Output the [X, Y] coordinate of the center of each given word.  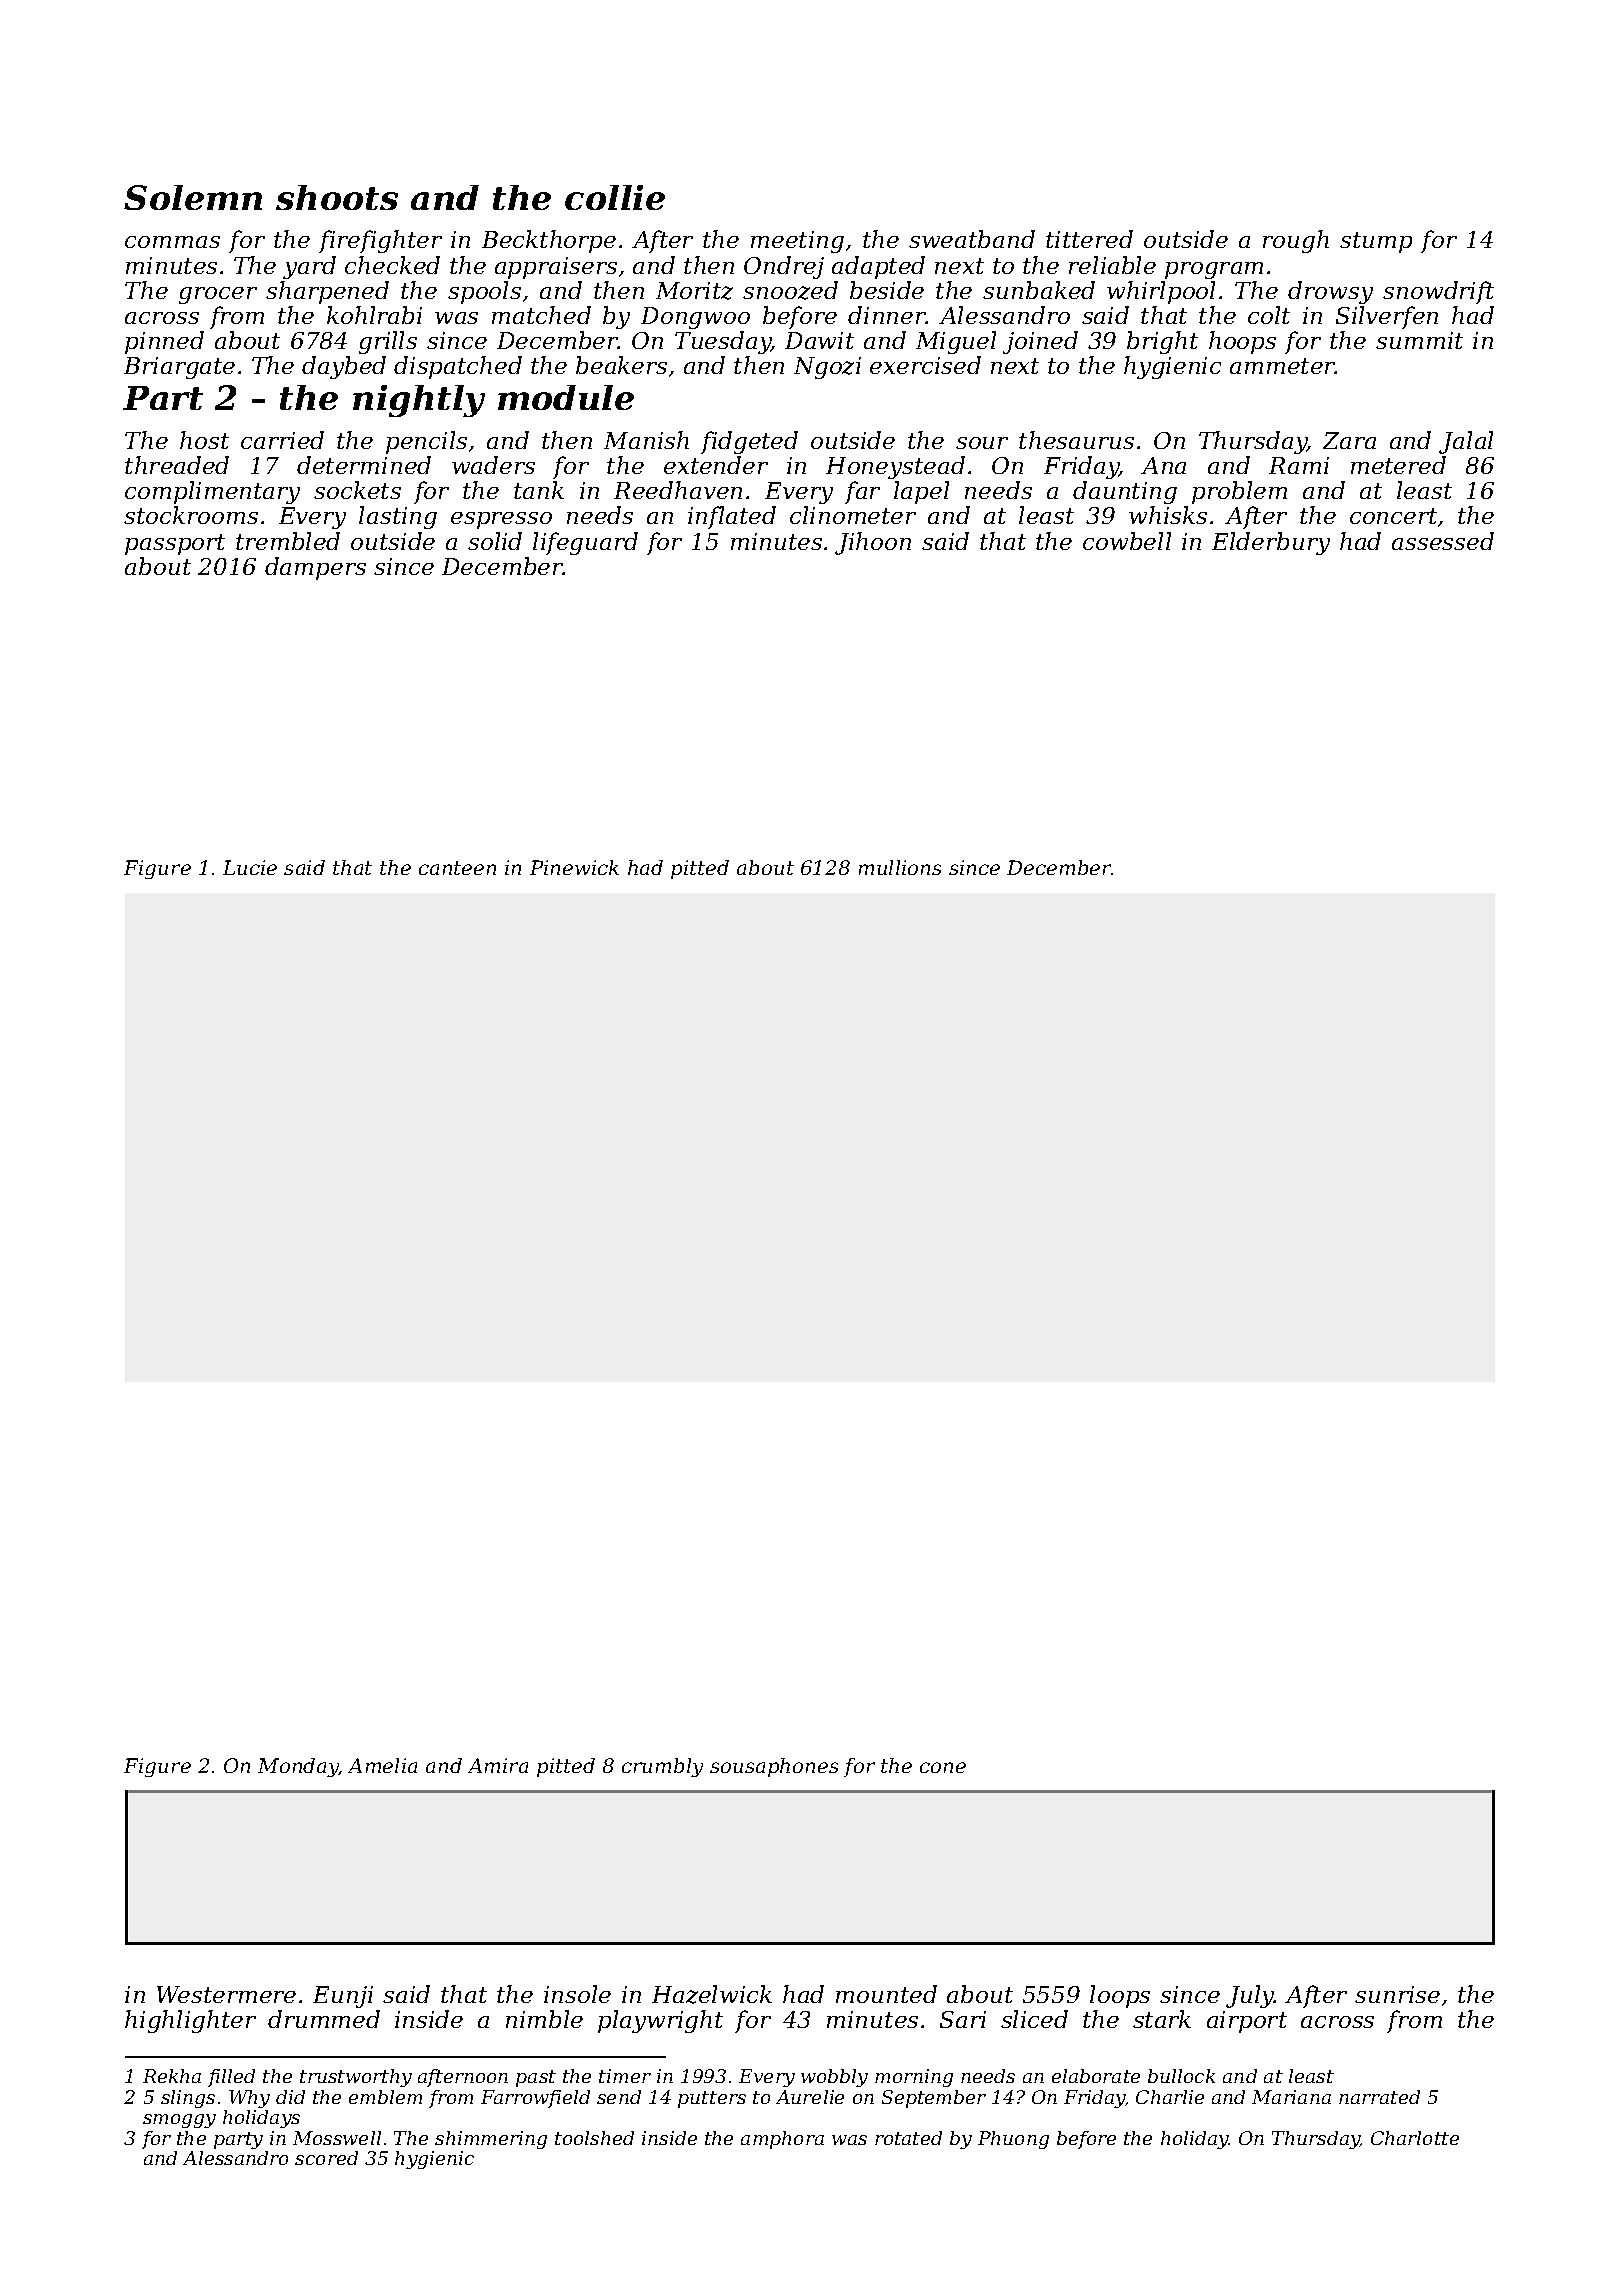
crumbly [662, 1767]
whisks [1168, 515]
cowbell [1127, 541]
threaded [177, 465]
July [1250, 1996]
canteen [457, 868]
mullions [900, 867]
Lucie [250, 867]
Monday [298, 1767]
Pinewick [574, 867]
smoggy [179, 2121]
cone [943, 1767]
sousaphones [774, 1767]
